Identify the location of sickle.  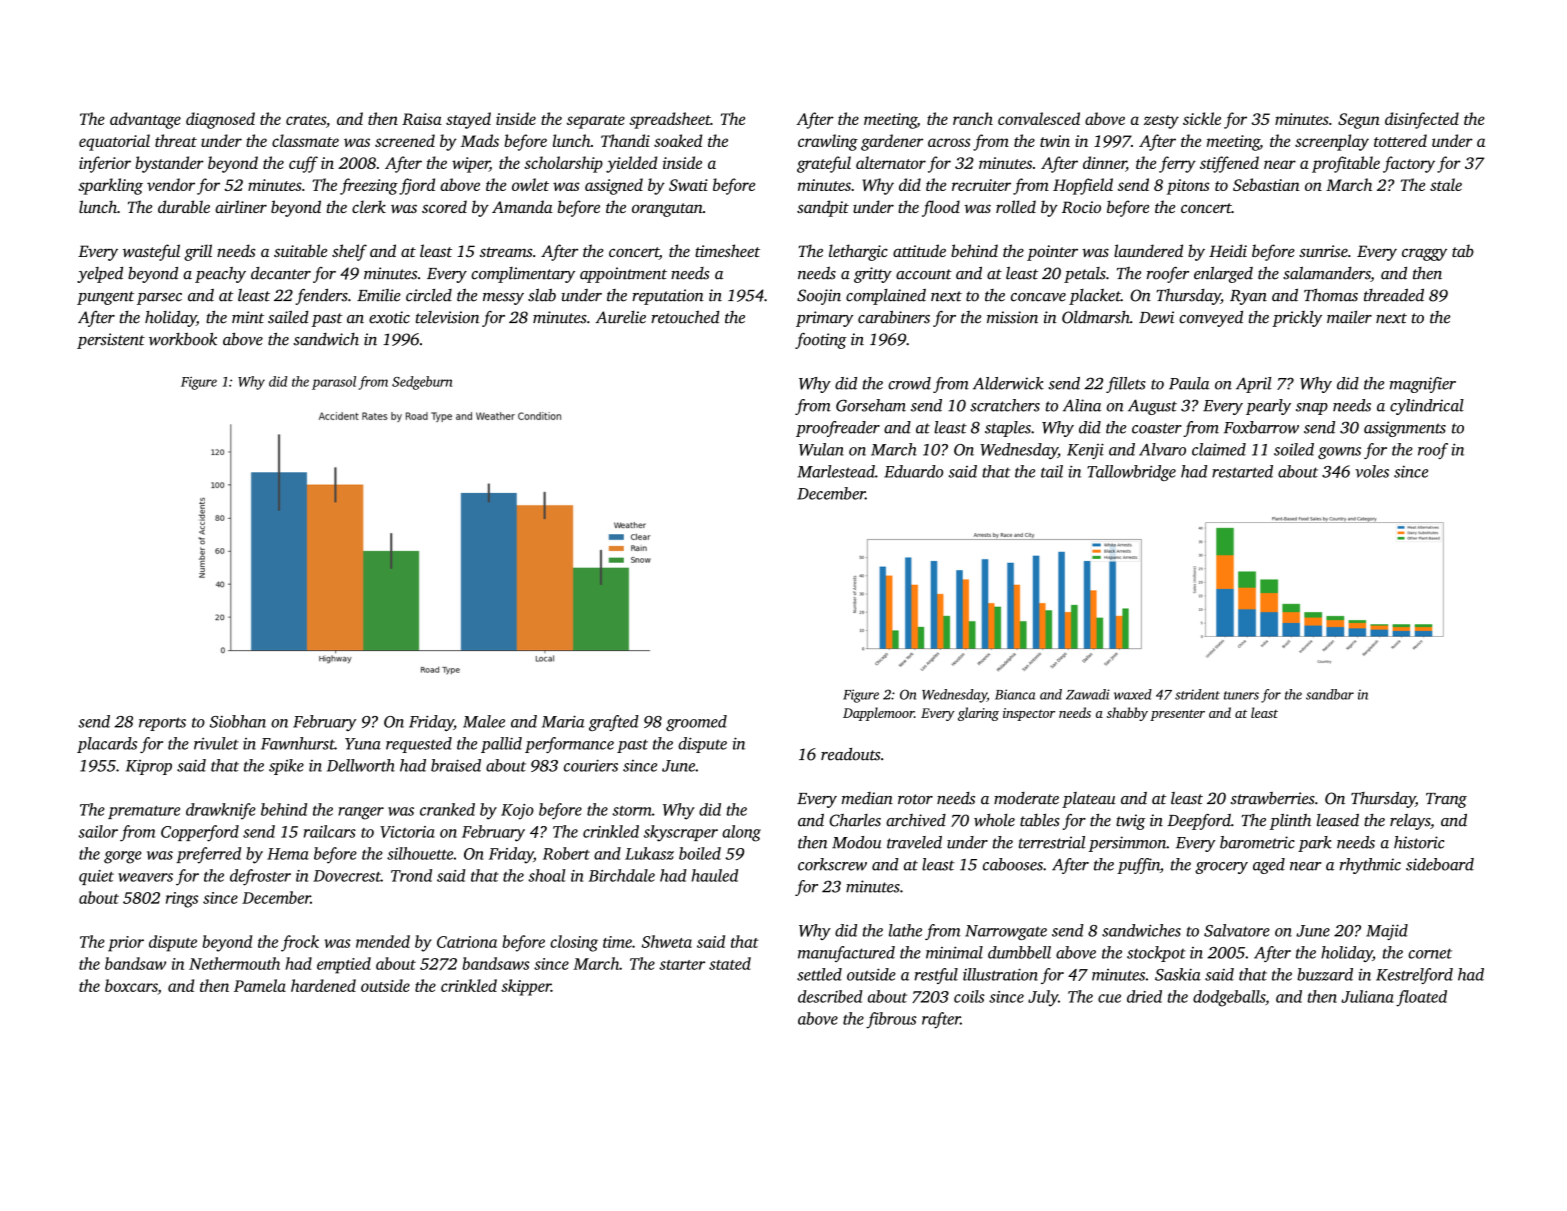
(1202, 118).
